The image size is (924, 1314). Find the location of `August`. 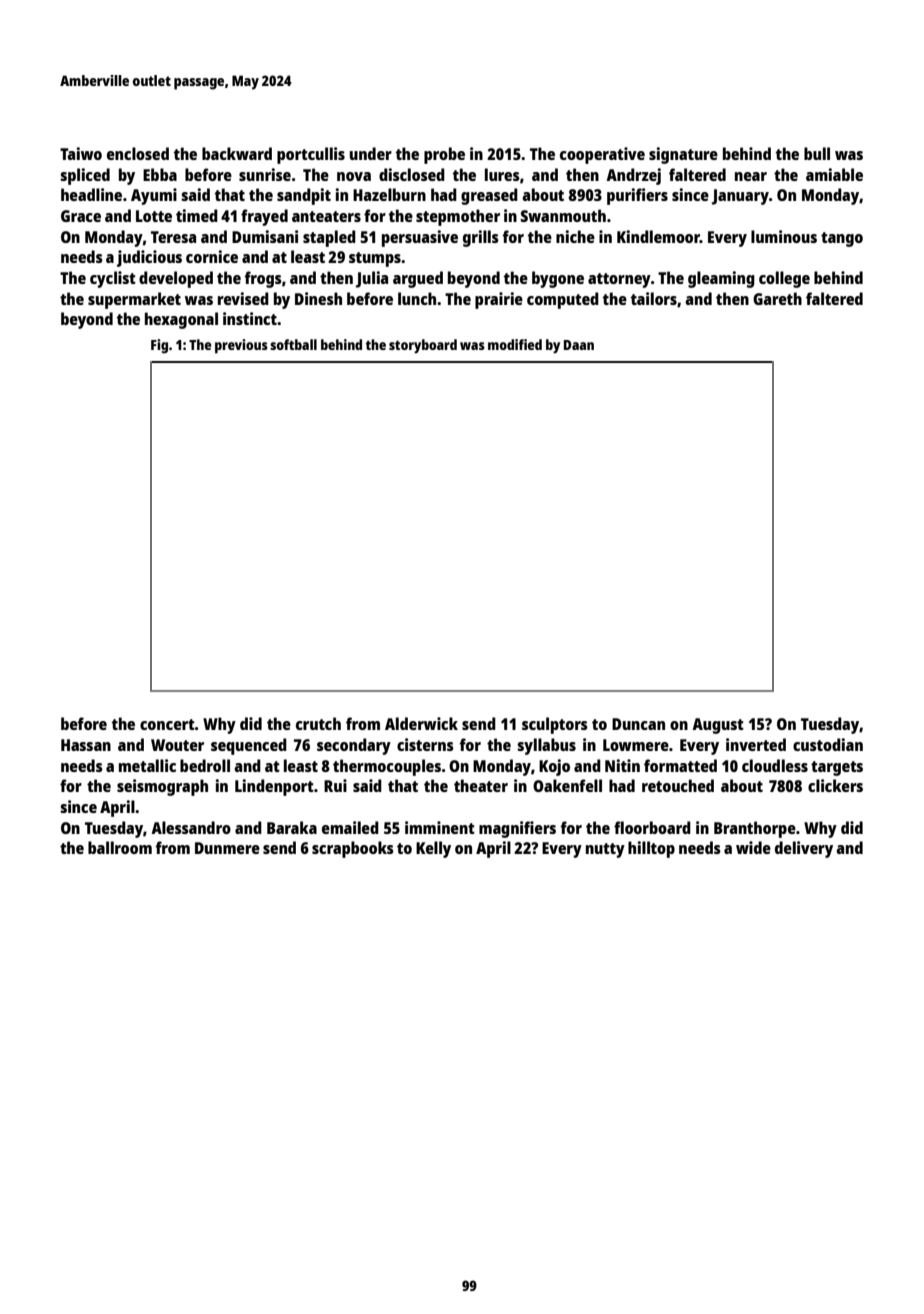

August is located at coordinates (718, 726).
